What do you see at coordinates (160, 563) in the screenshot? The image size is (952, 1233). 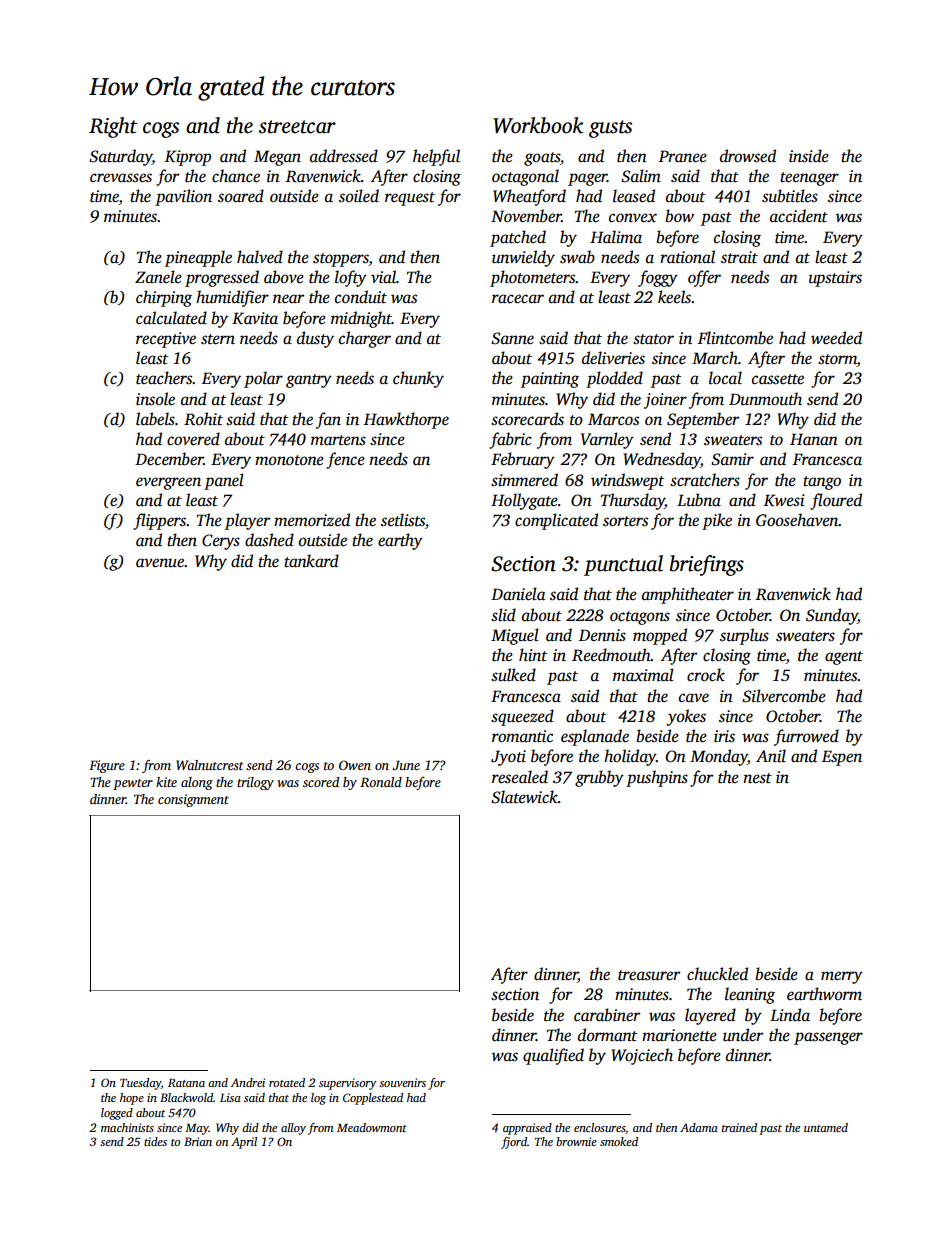 I see `avenue` at bounding box center [160, 563].
